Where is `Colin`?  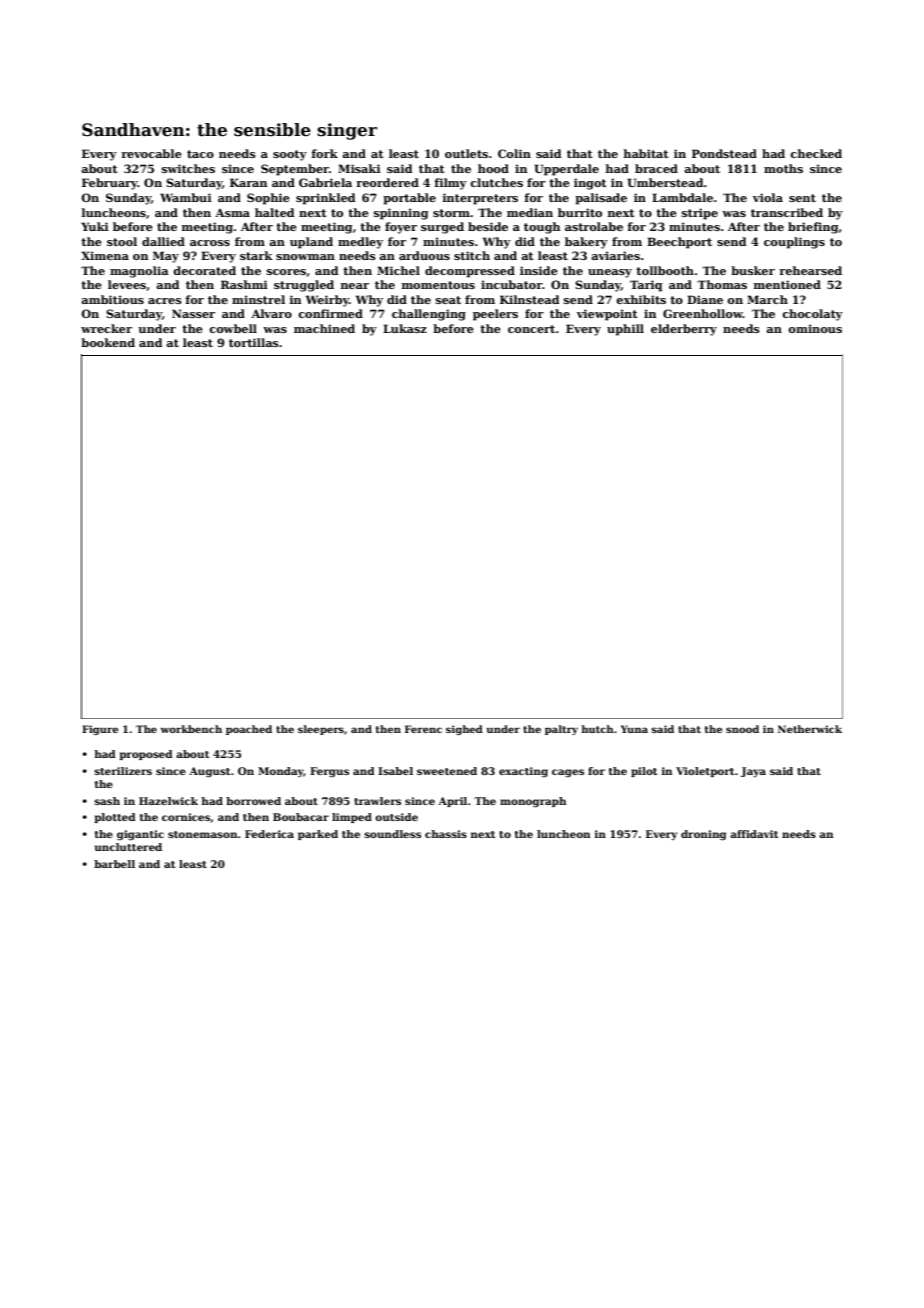 Colin is located at coordinates (514, 153).
